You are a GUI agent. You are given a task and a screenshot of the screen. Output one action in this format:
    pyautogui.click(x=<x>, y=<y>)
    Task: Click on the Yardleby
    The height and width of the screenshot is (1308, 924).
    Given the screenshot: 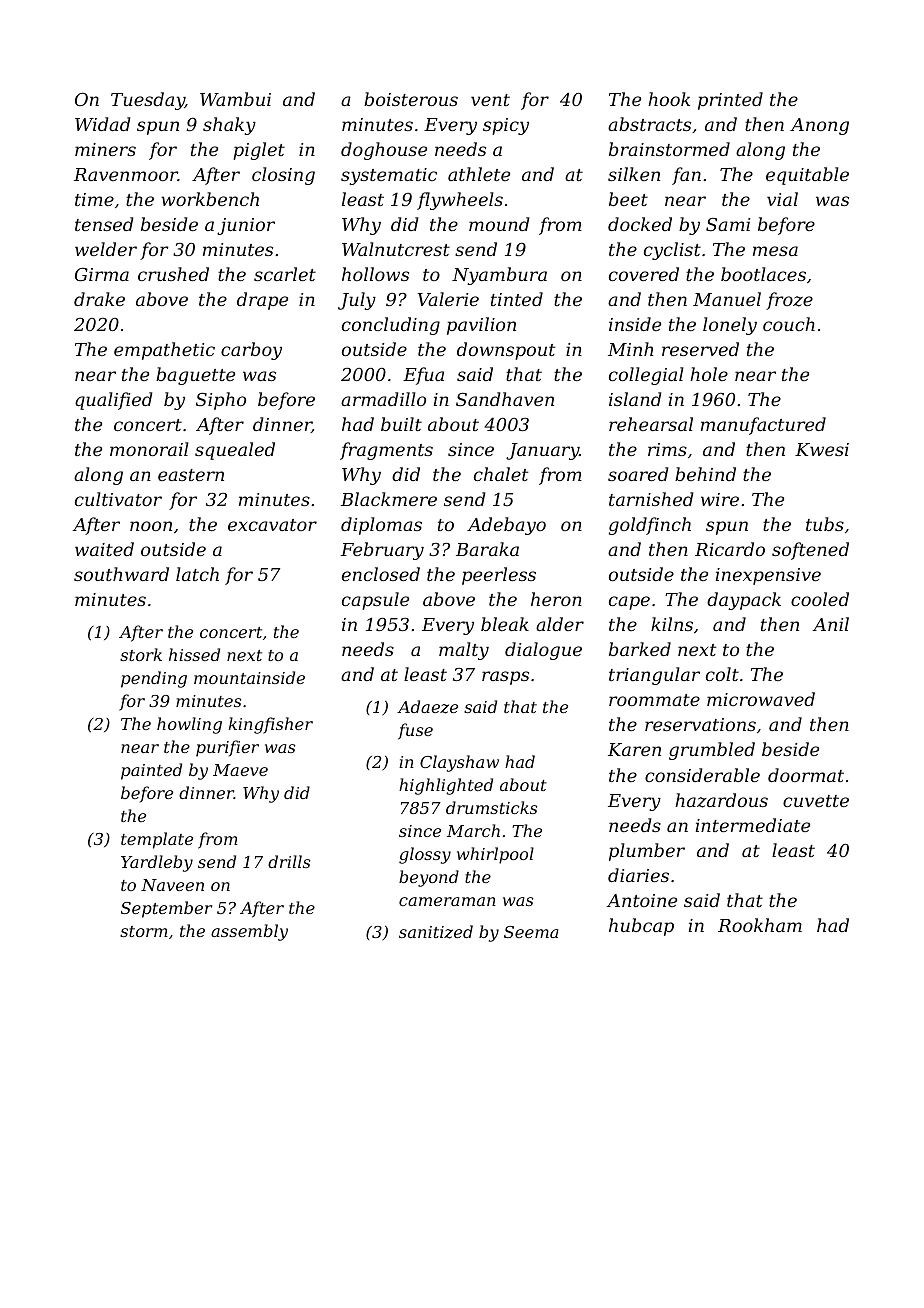 What is the action you would take?
    pyautogui.click(x=157, y=863)
